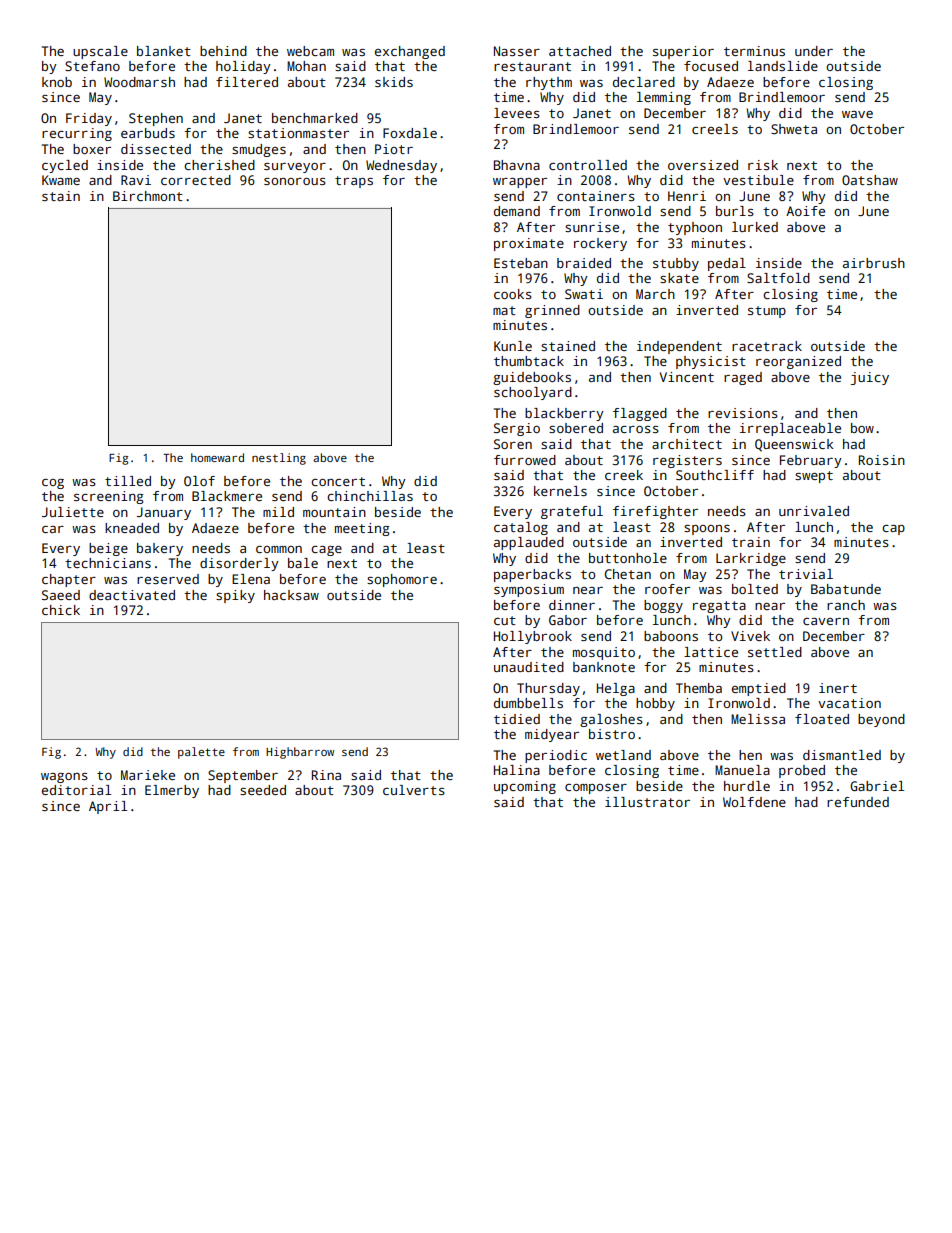 The height and width of the screenshot is (1233, 952). I want to click on benchmarked, so click(315, 118).
